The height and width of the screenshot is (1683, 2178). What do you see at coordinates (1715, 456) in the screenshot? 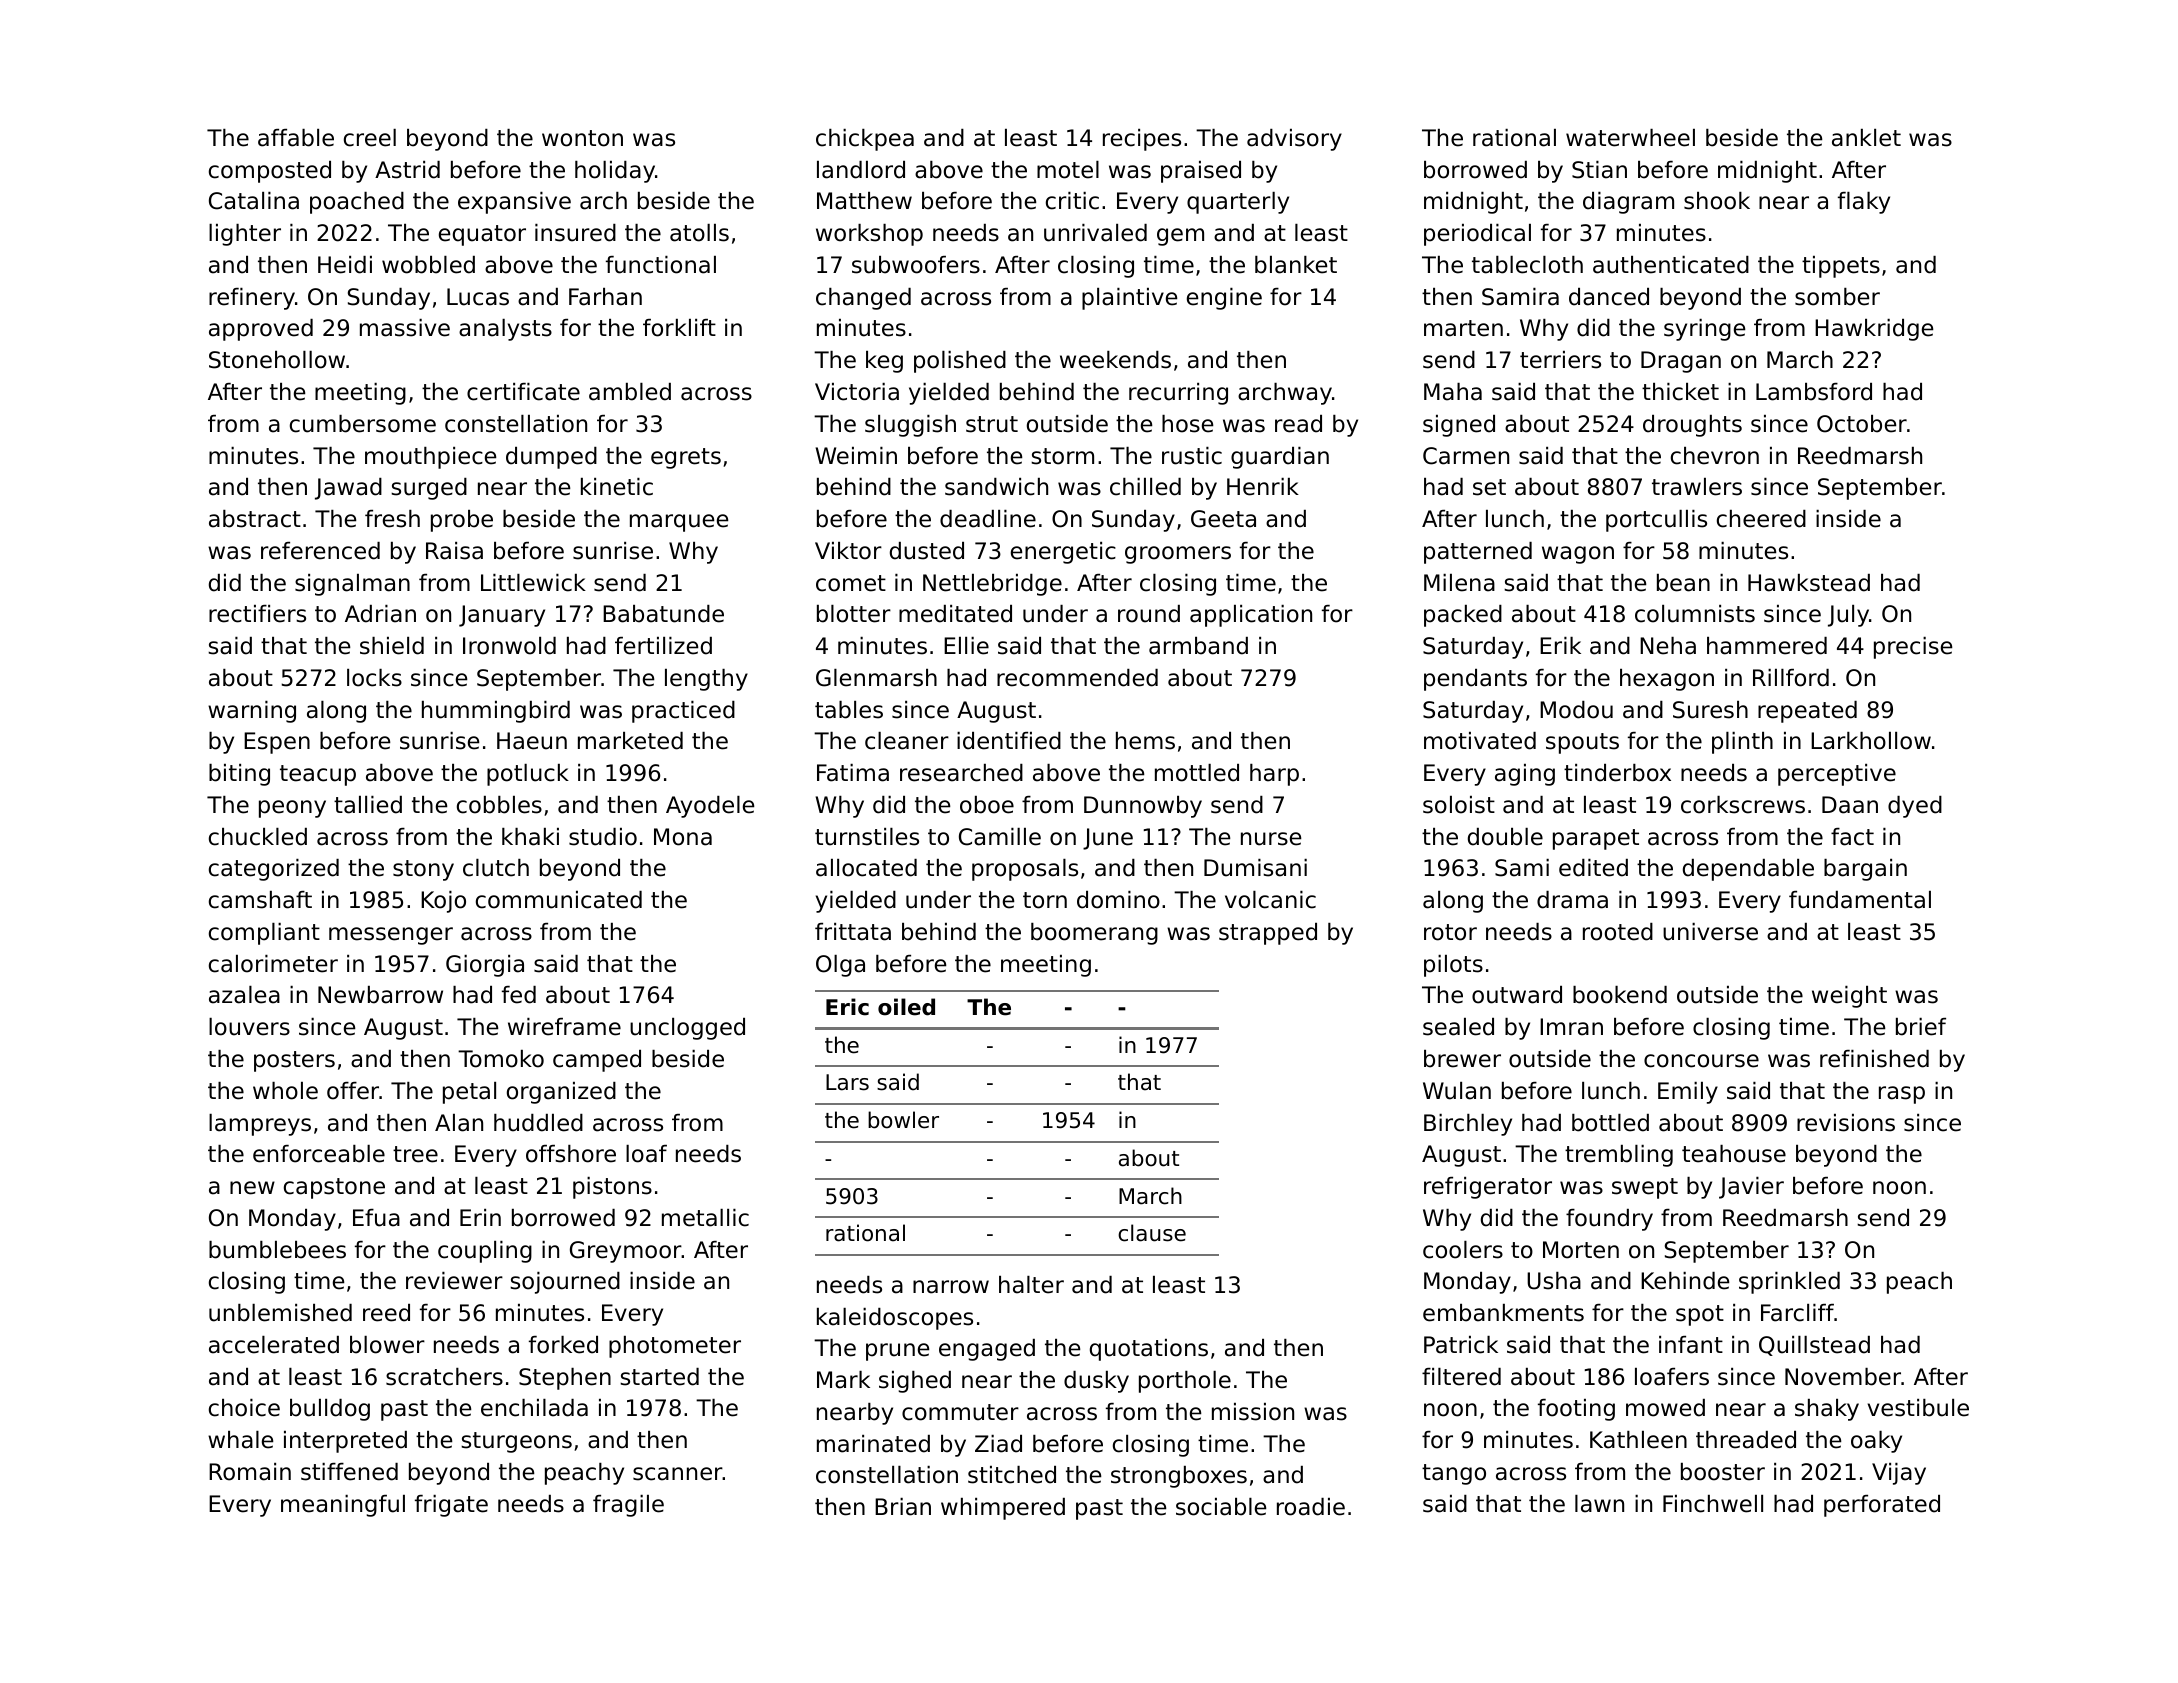
I see `chevron` at bounding box center [1715, 456].
